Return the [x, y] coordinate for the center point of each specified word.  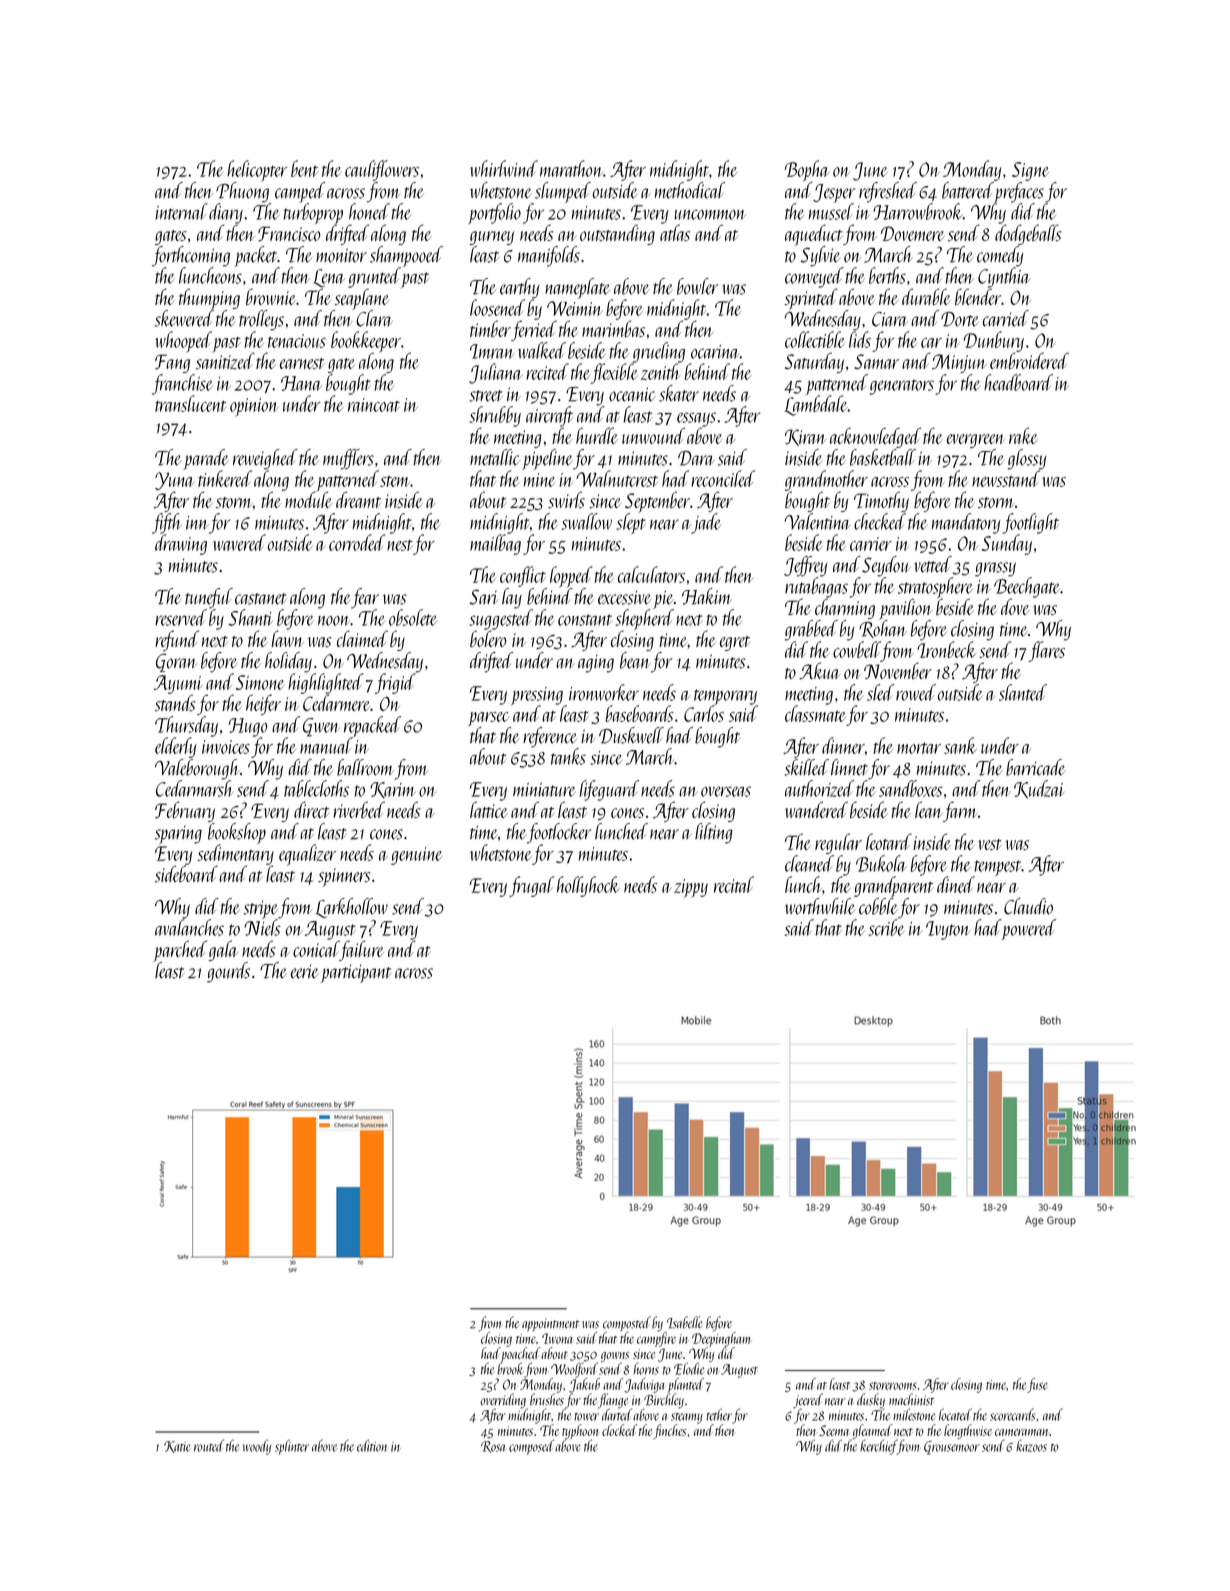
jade [706, 523]
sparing [178, 834]
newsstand [1006, 478]
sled [880, 692]
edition [372, 1445]
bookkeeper [366, 342]
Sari [484, 597]
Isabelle [684, 1322]
